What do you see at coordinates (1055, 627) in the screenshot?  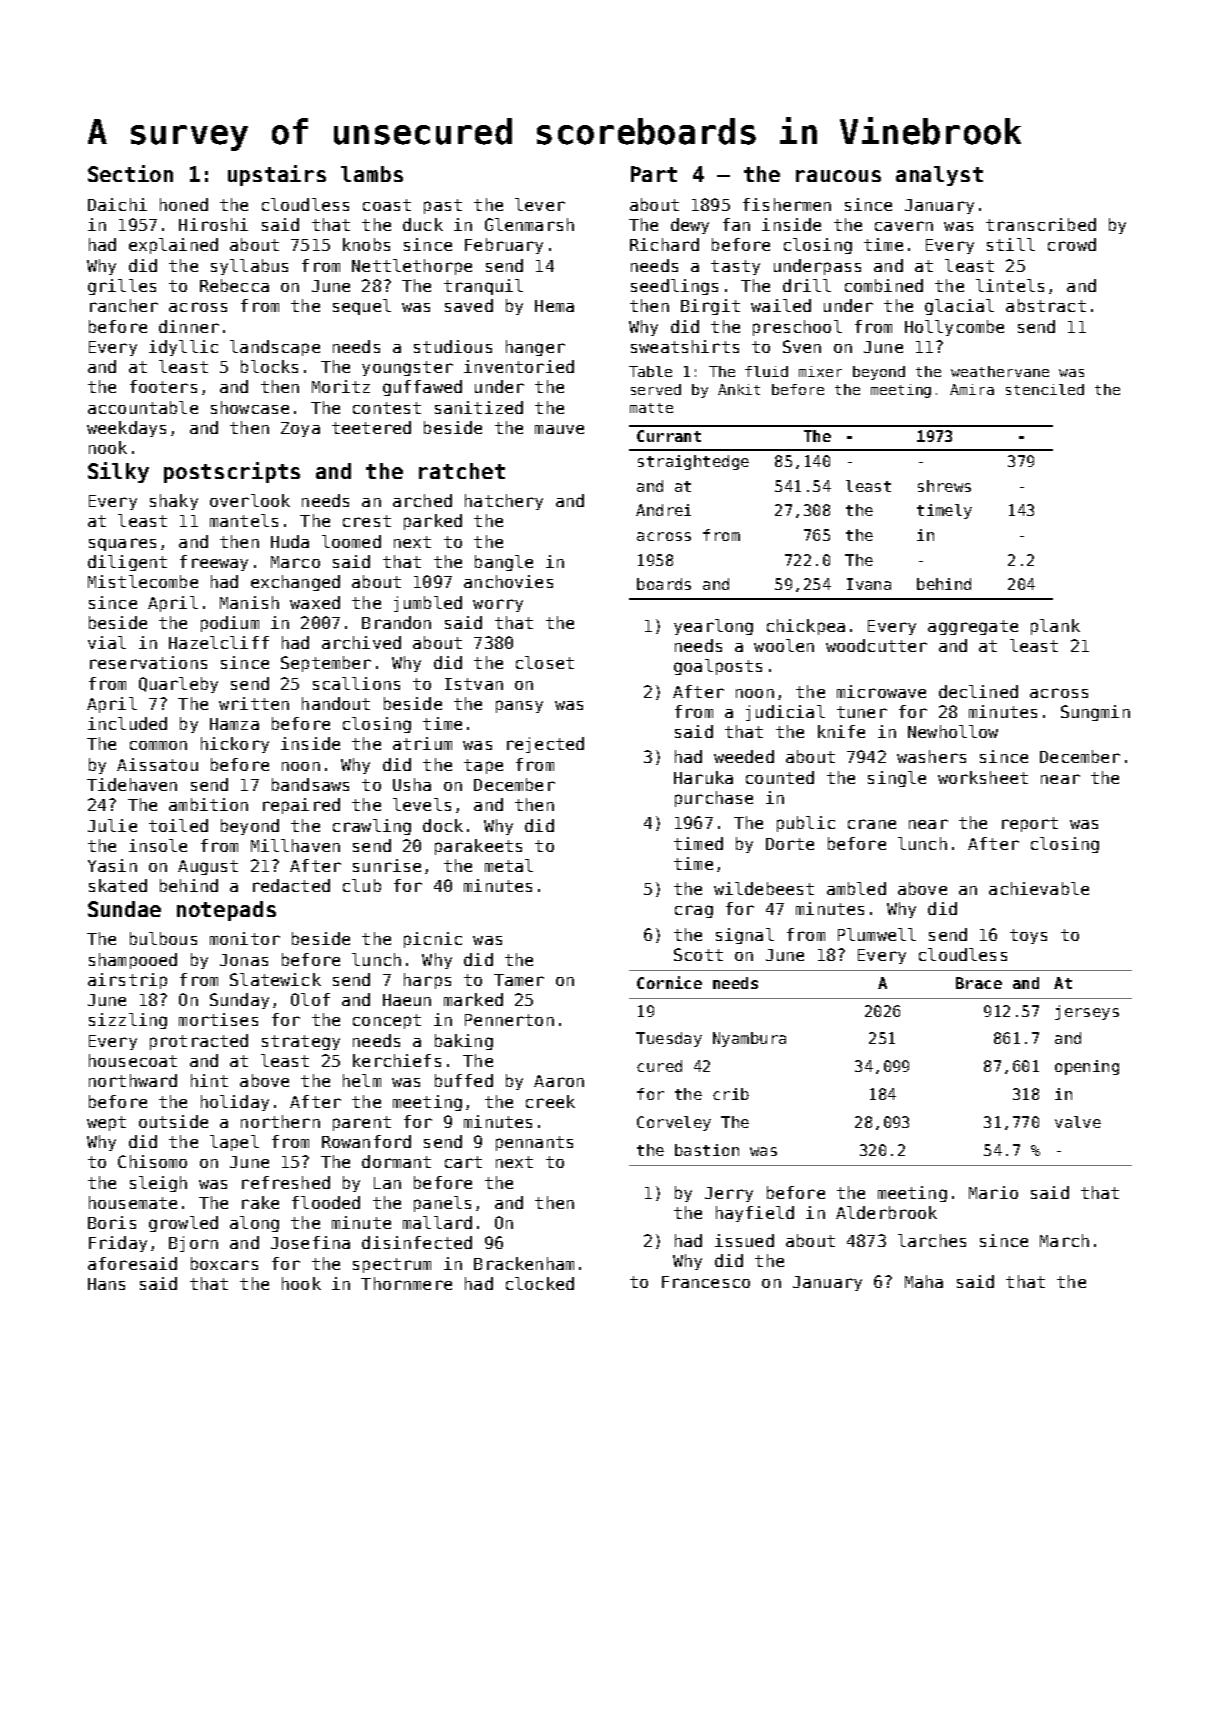 I see `plank` at bounding box center [1055, 627].
